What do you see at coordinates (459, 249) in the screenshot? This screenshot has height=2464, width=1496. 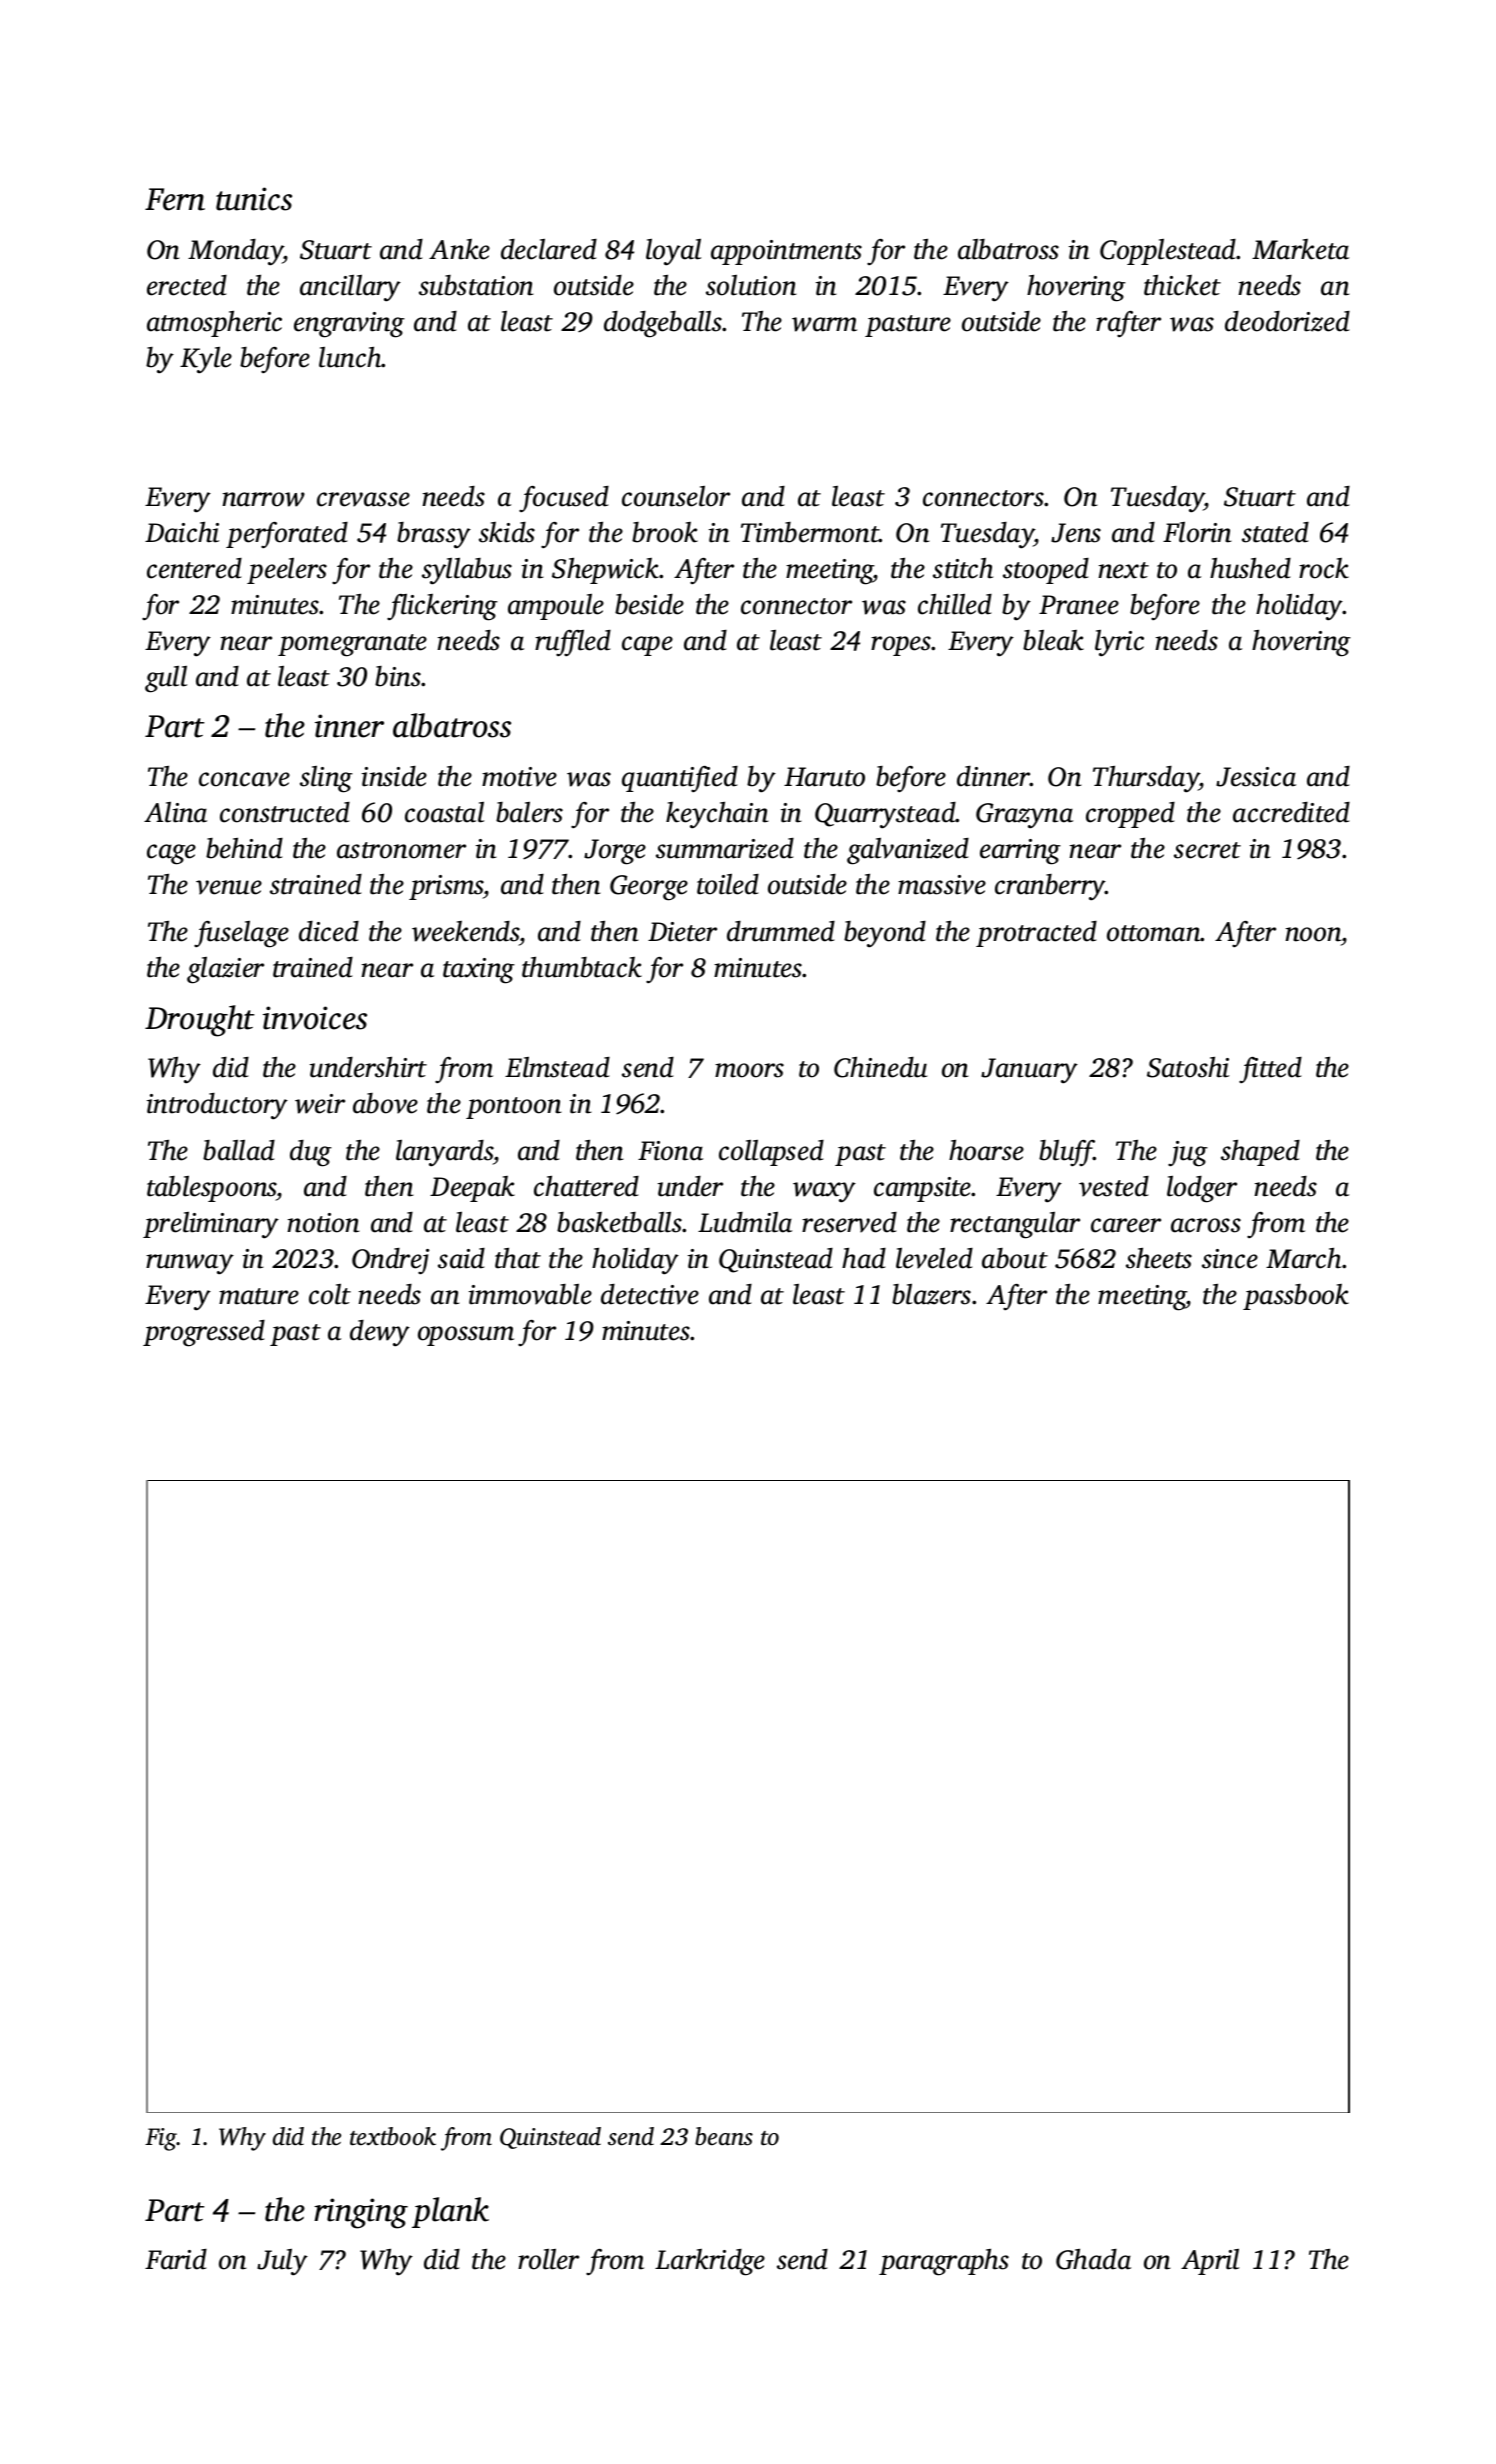 I see `Anke` at bounding box center [459, 249].
